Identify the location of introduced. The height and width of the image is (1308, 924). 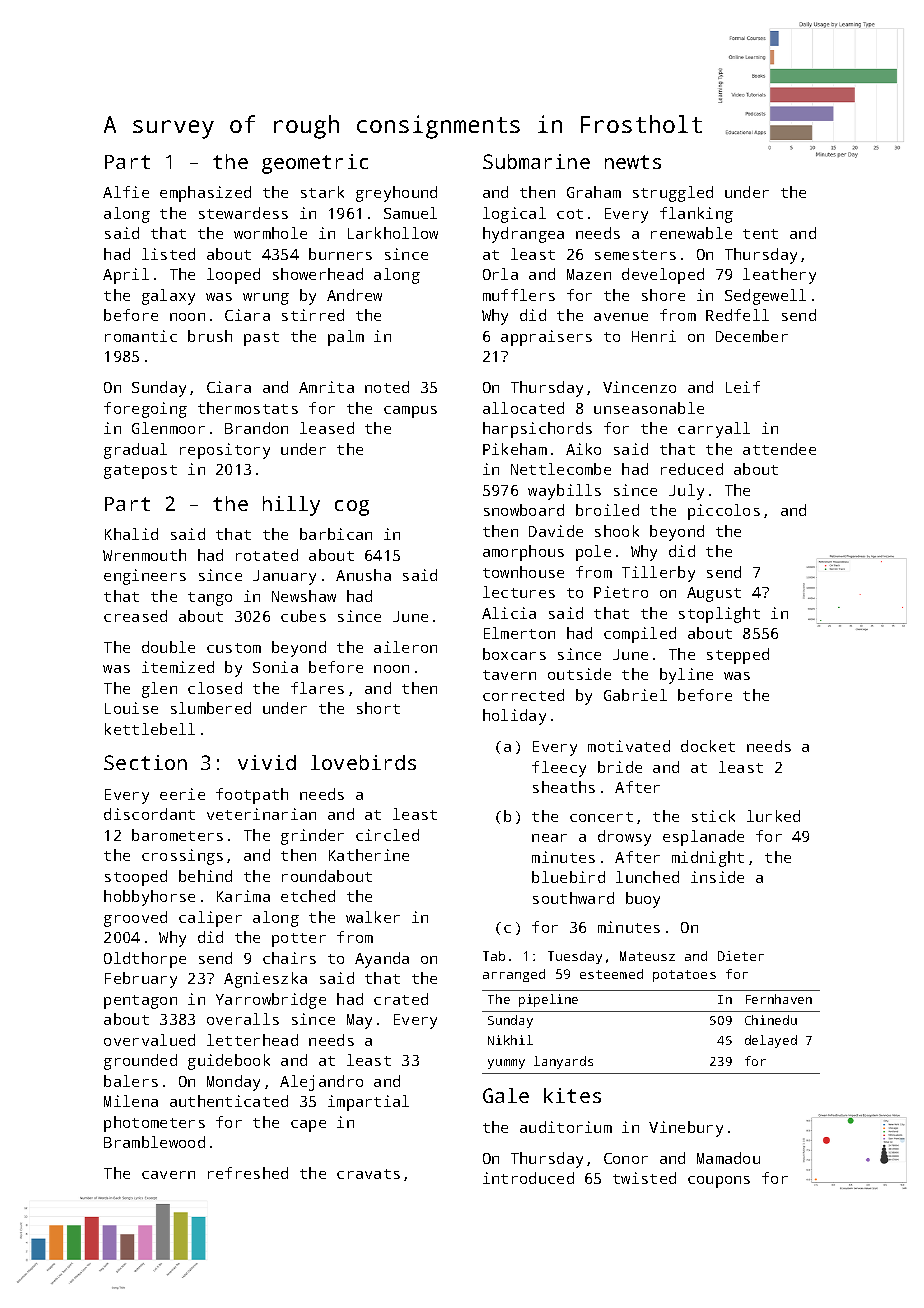
(528, 1178).
